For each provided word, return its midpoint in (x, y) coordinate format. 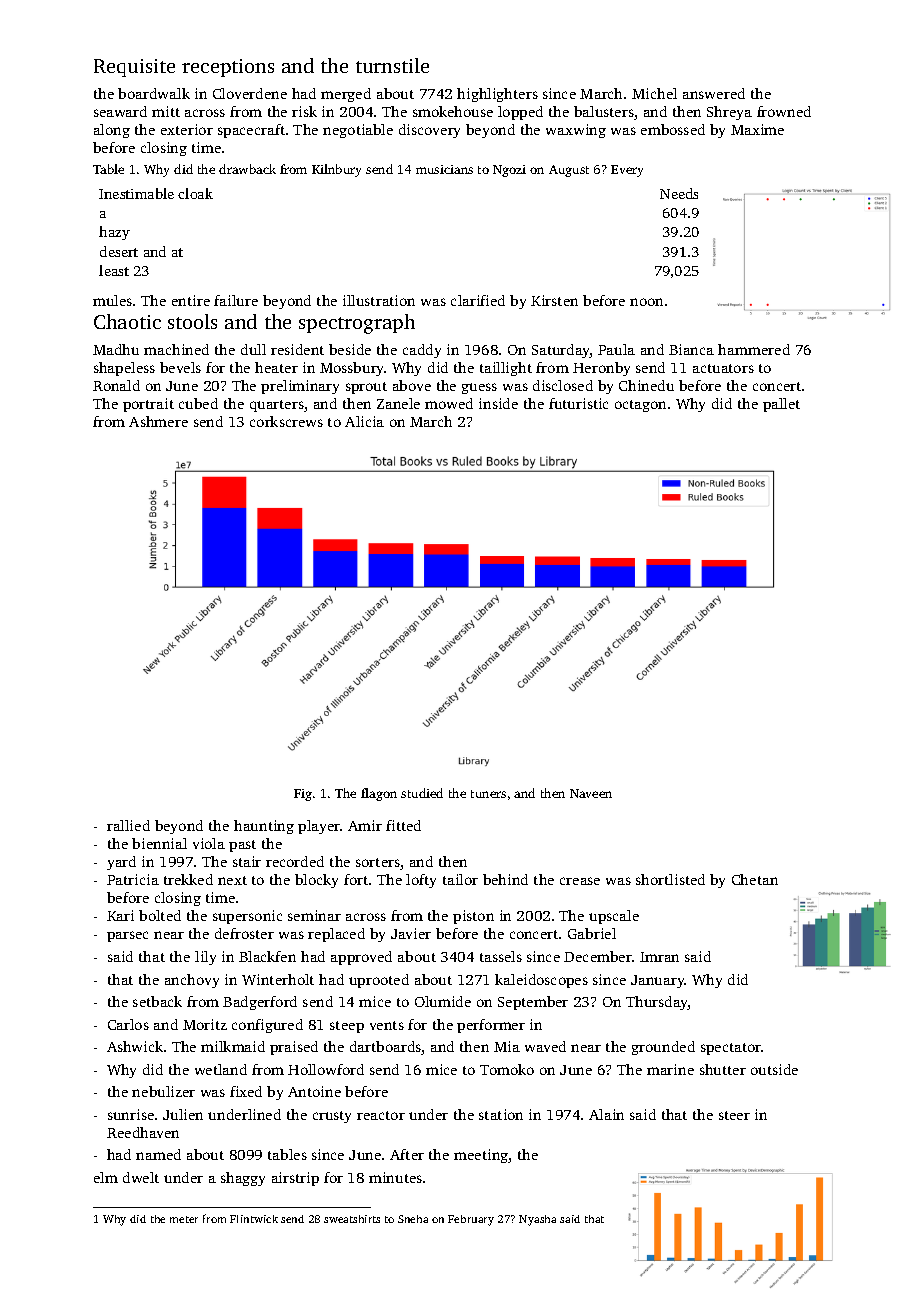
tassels (501, 956)
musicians (444, 169)
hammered (754, 349)
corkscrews (286, 421)
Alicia (364, 421)
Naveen (591, 793)
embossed (673, 129)
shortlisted (670, 879)
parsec (127, 936)
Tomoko (507, 1069)
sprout (366, 388)
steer (734, 1115)
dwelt (141, 1177)
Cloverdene (250, 93)
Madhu (116, 349)
